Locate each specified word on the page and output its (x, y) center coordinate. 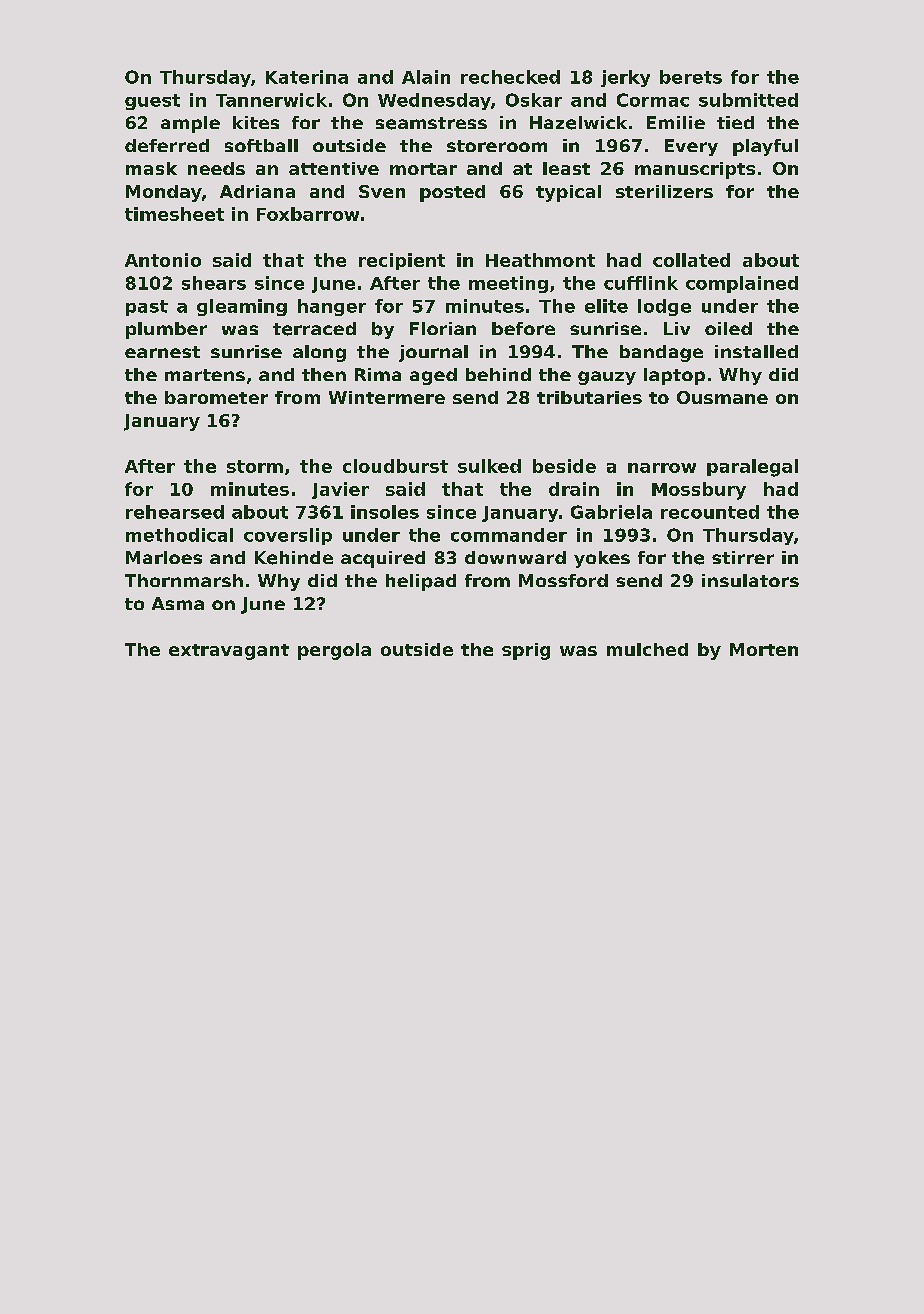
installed (756, 351)
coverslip (288, 536)
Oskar (534, 100)
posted (452, 193)
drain (574, 489)
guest (152, 102)
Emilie (676, 122)
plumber (166, 330)
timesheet (174, 214)
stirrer (743, 557)
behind (498, 374)
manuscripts (695, 170)
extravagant (229, 652)
